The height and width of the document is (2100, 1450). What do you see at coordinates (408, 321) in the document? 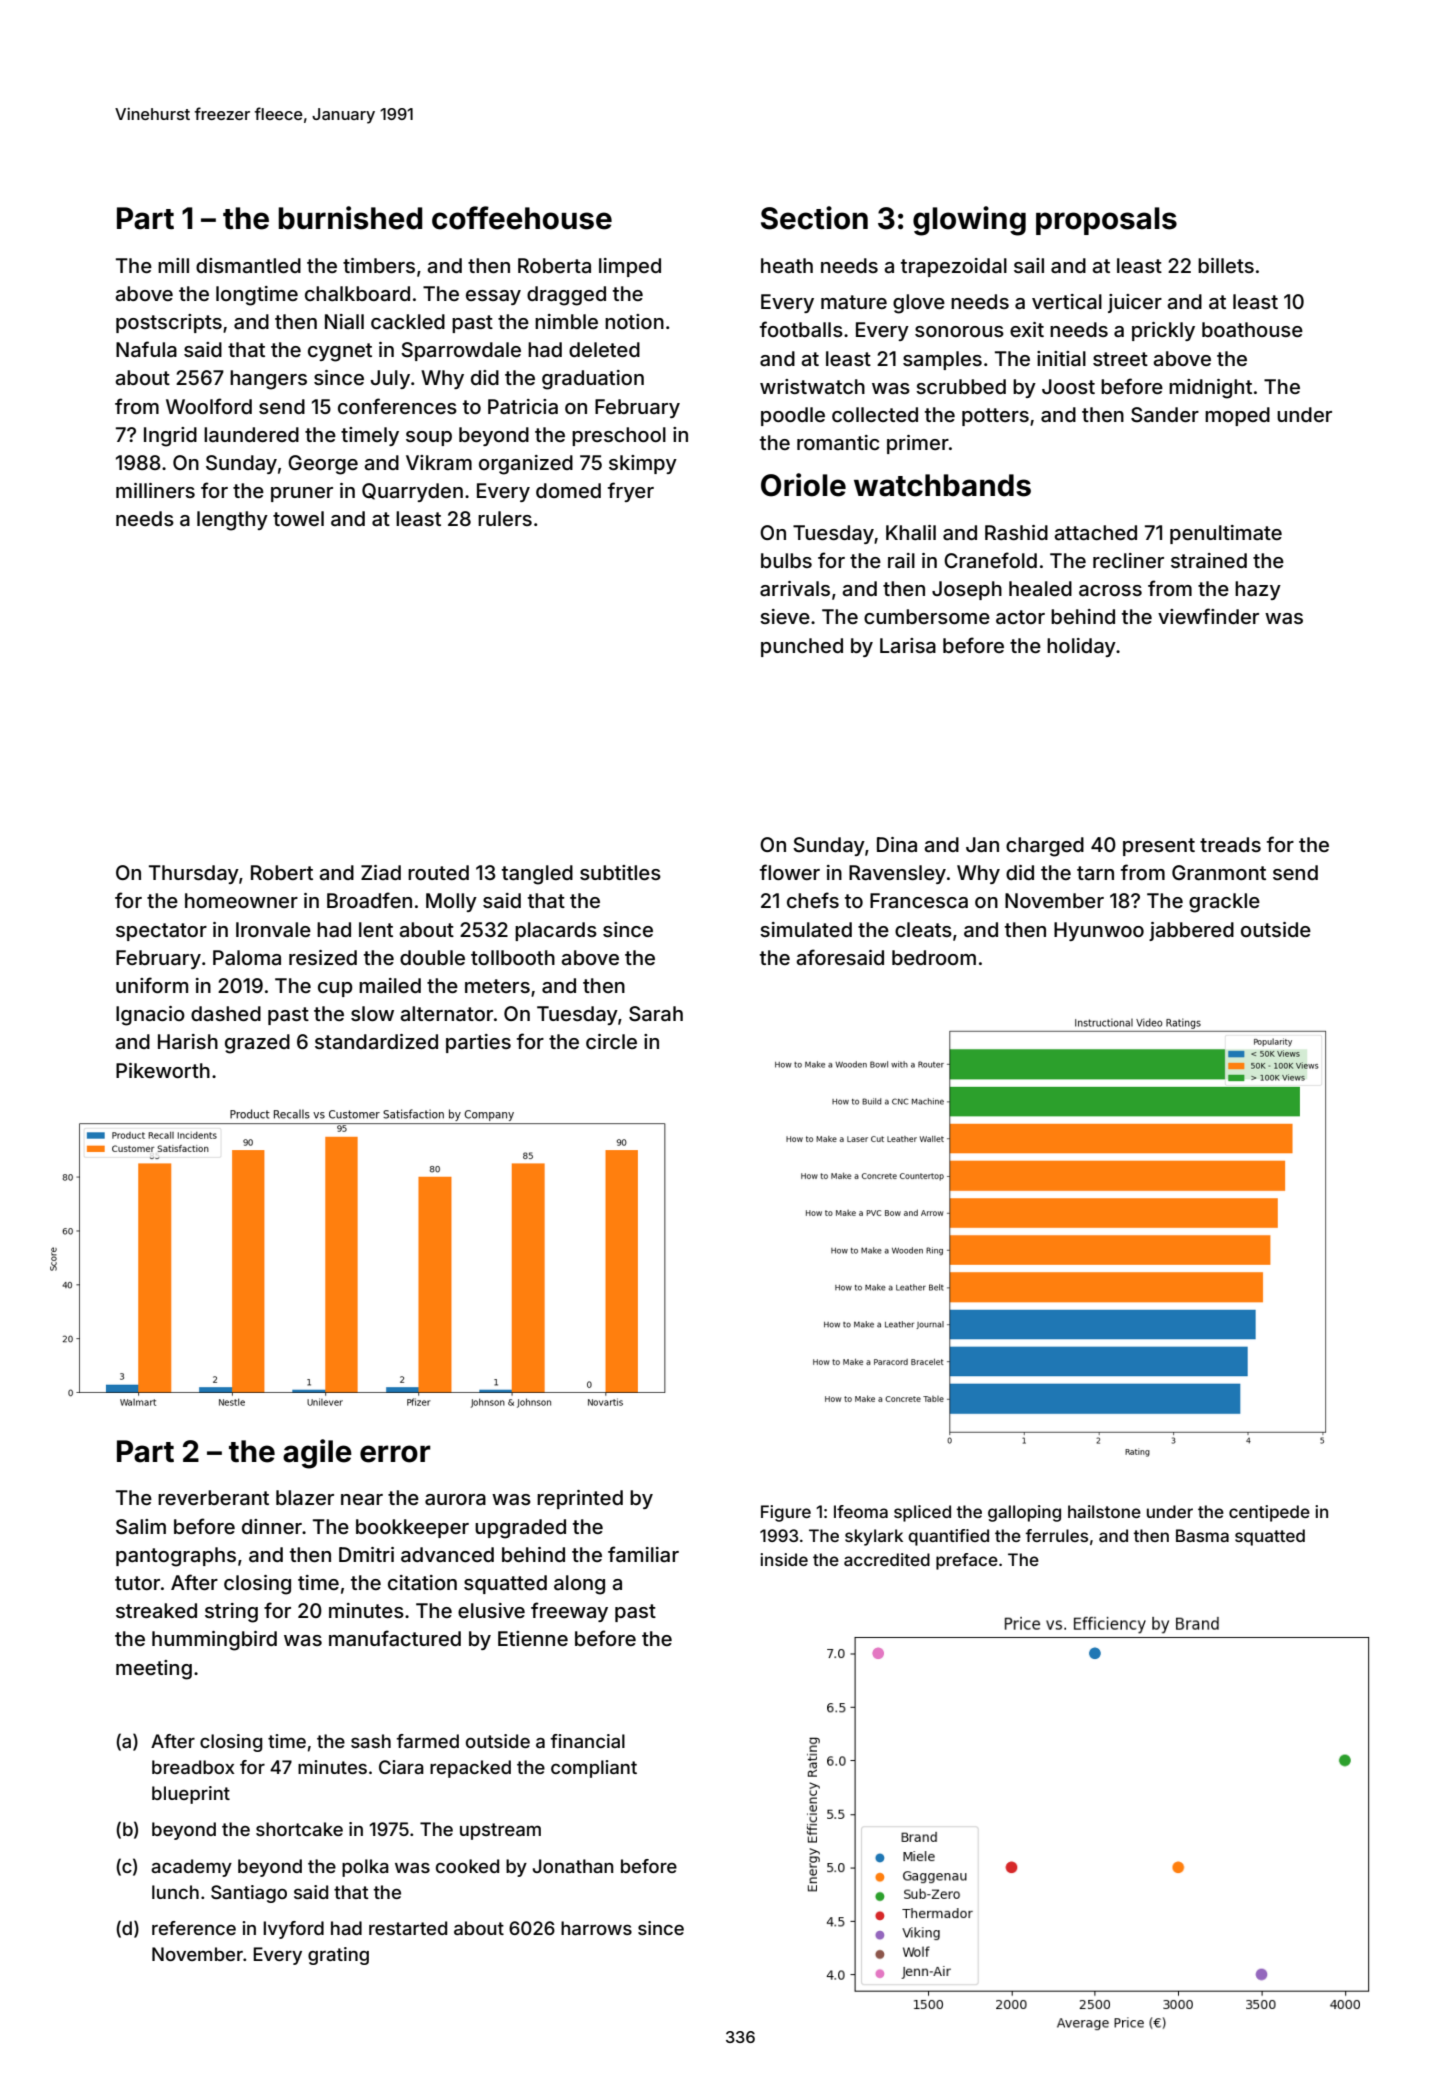
I see `cackled` at bounding box center [408, 321].
